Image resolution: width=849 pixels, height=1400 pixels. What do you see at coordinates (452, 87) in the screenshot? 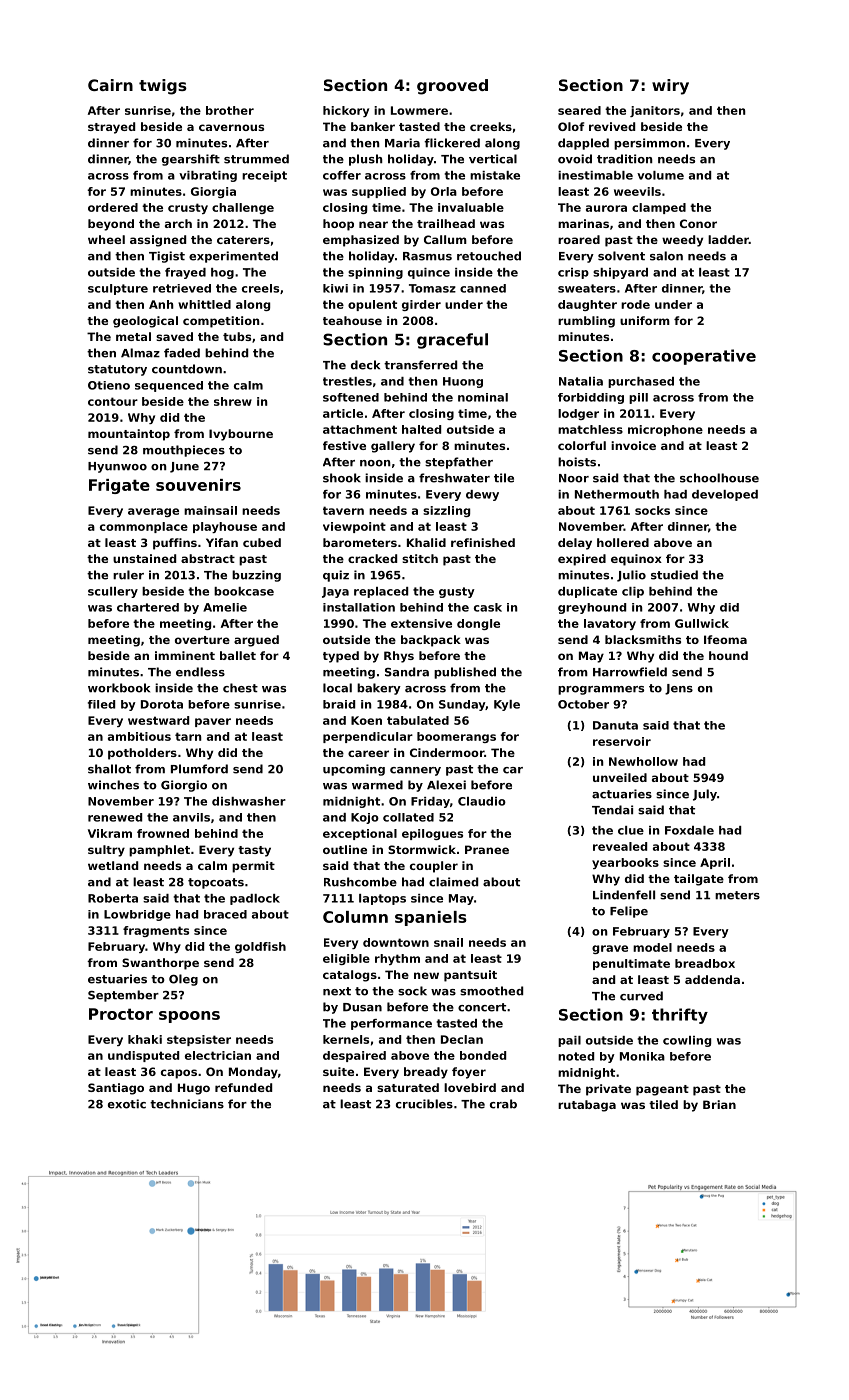
I see `grooved` at bounding box center [452, 87].
